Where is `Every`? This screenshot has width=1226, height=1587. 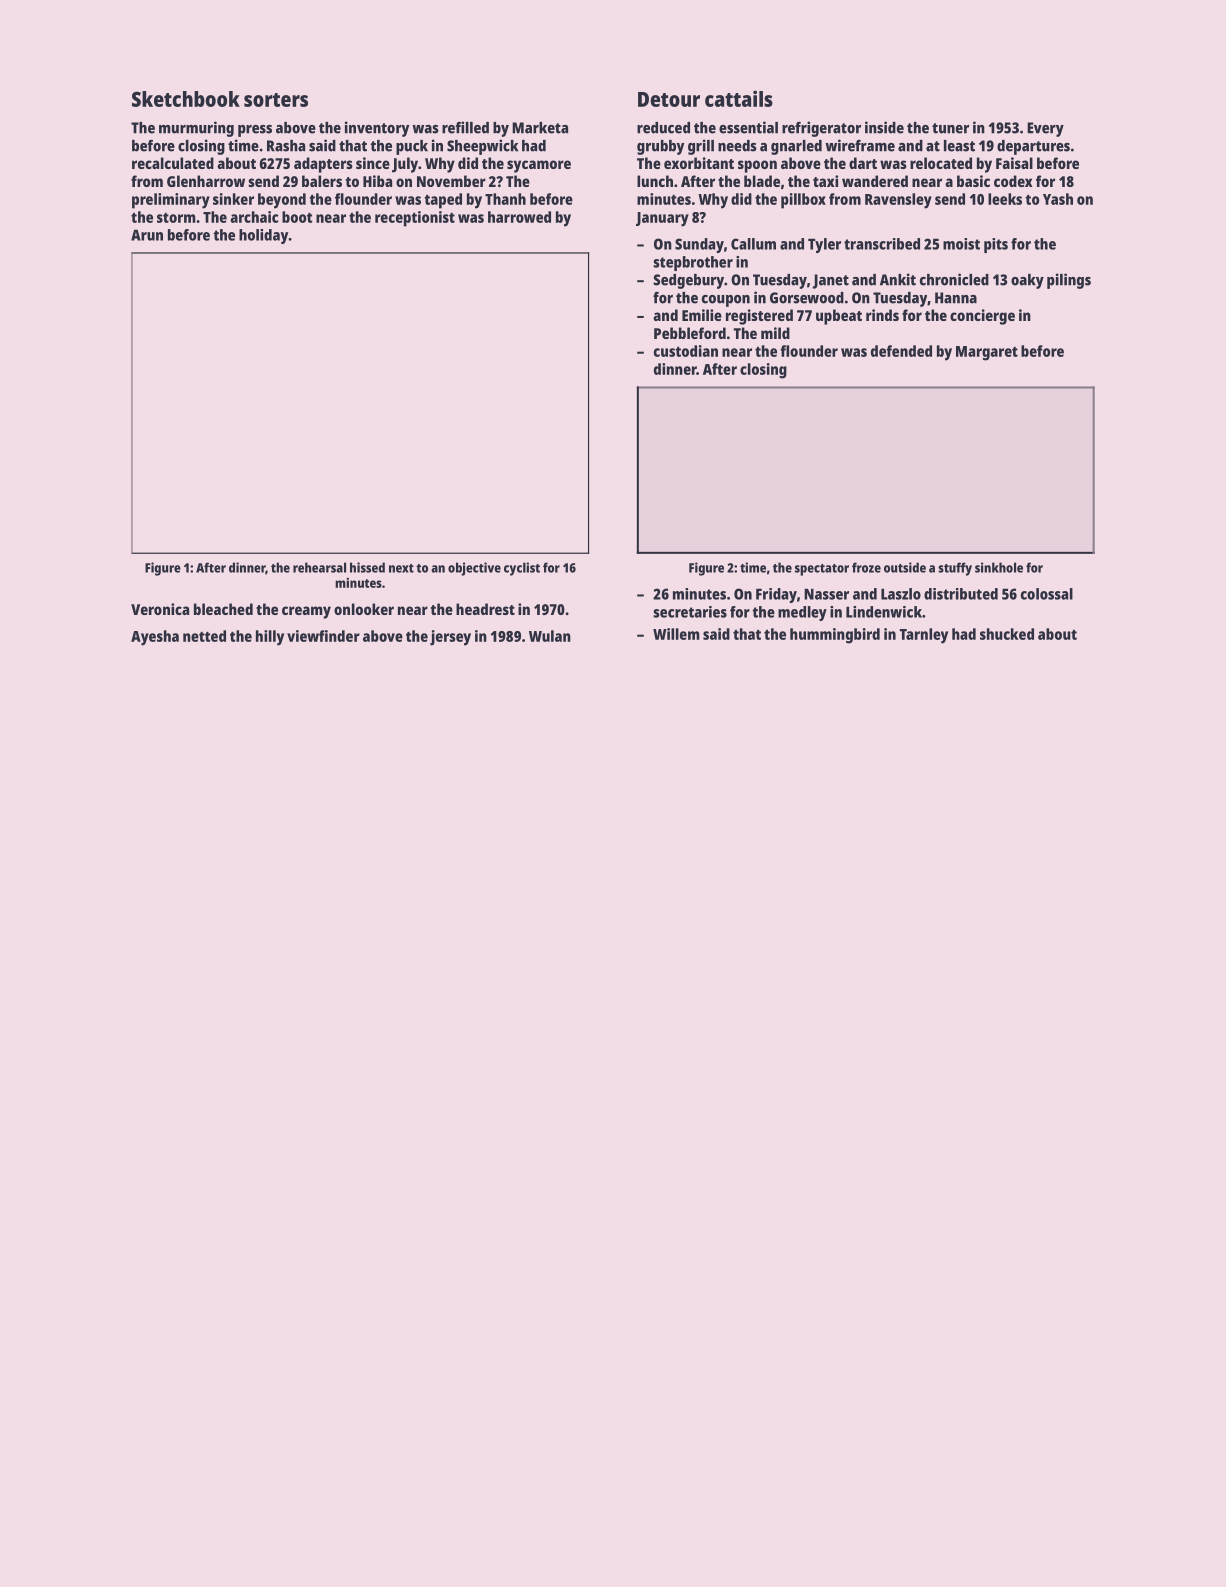
Every is located at coordinates (1045, 129).
